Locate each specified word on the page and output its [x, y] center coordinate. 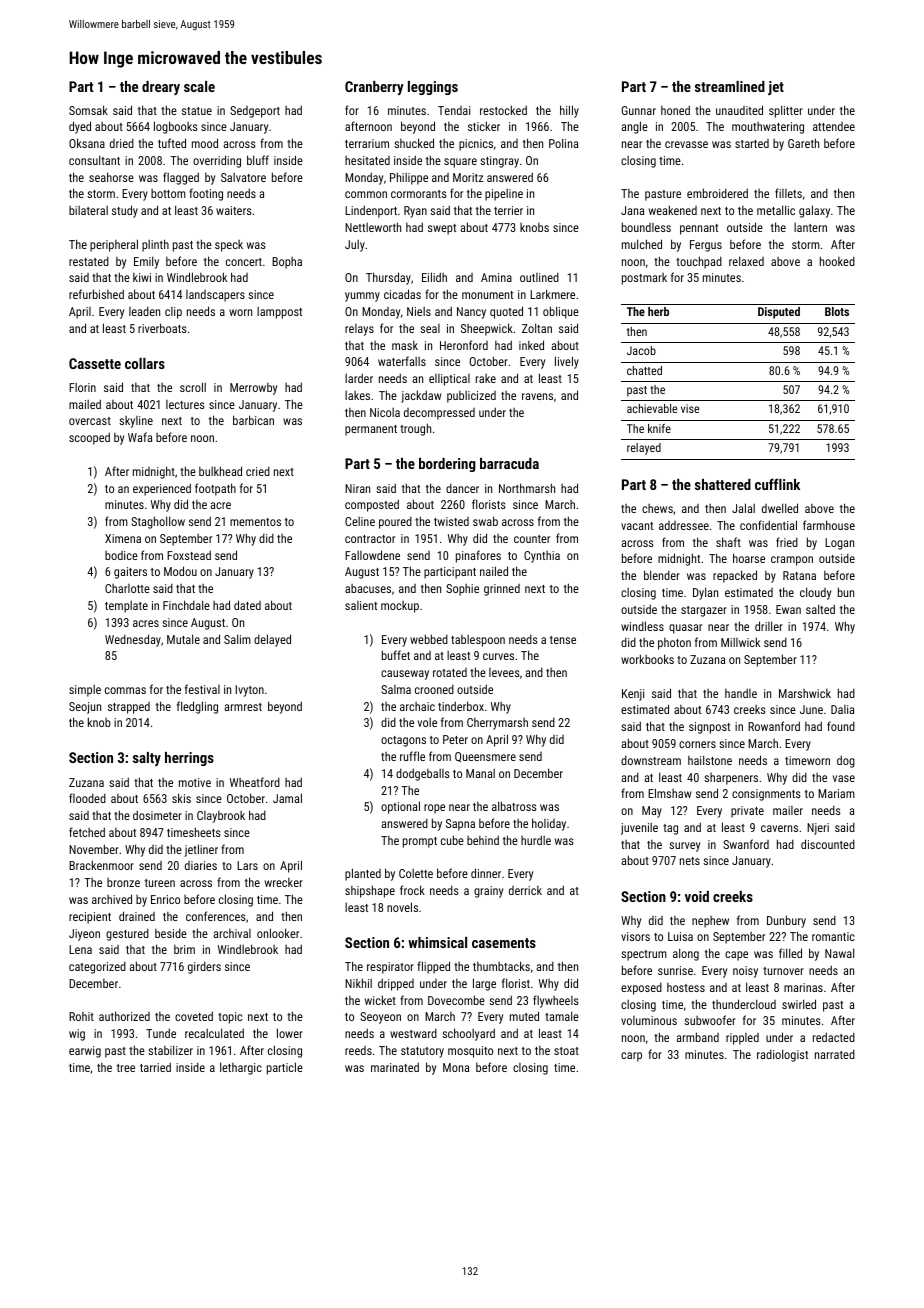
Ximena [123, 538]
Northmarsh [527, 488]
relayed [644, 449]
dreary [161, 88]
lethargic [241, 1068]
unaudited [739, 110]
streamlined [730, 86]
